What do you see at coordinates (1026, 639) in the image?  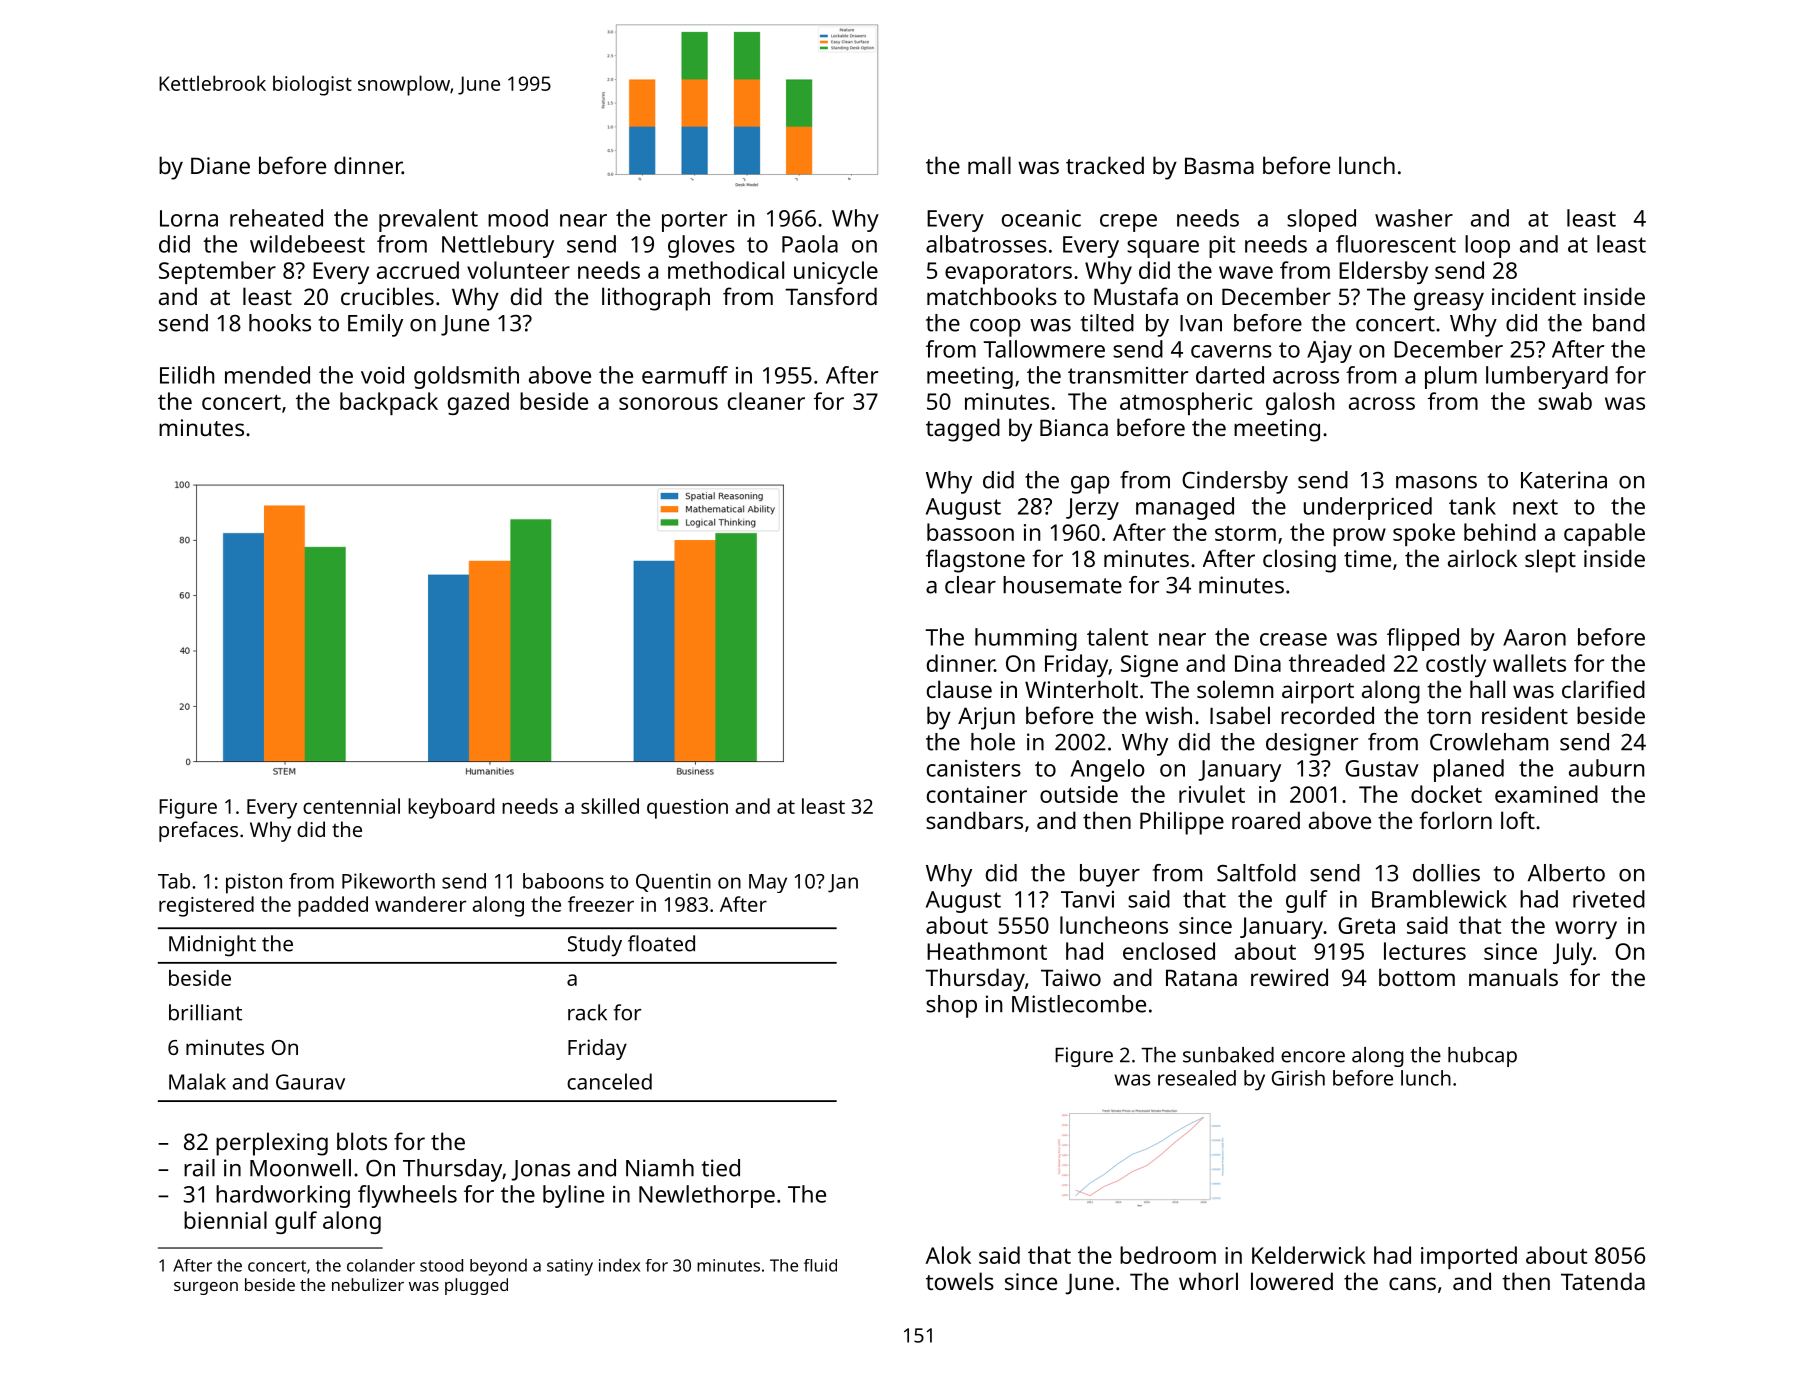 I see `humming` at bounding box center [1026, 639].
